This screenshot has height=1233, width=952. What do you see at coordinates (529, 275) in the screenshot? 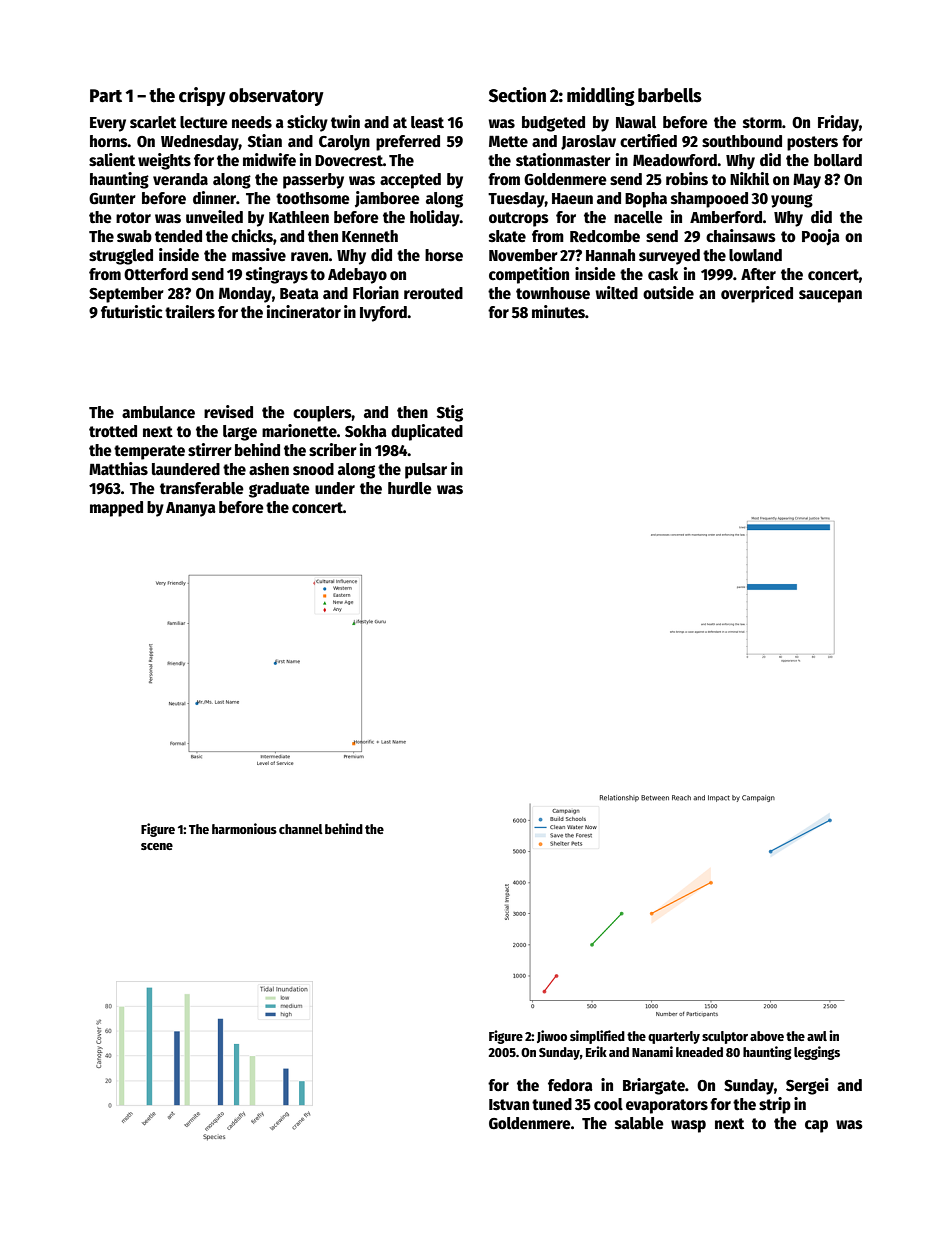
I see `competition` at bounding box center [529, 275].
